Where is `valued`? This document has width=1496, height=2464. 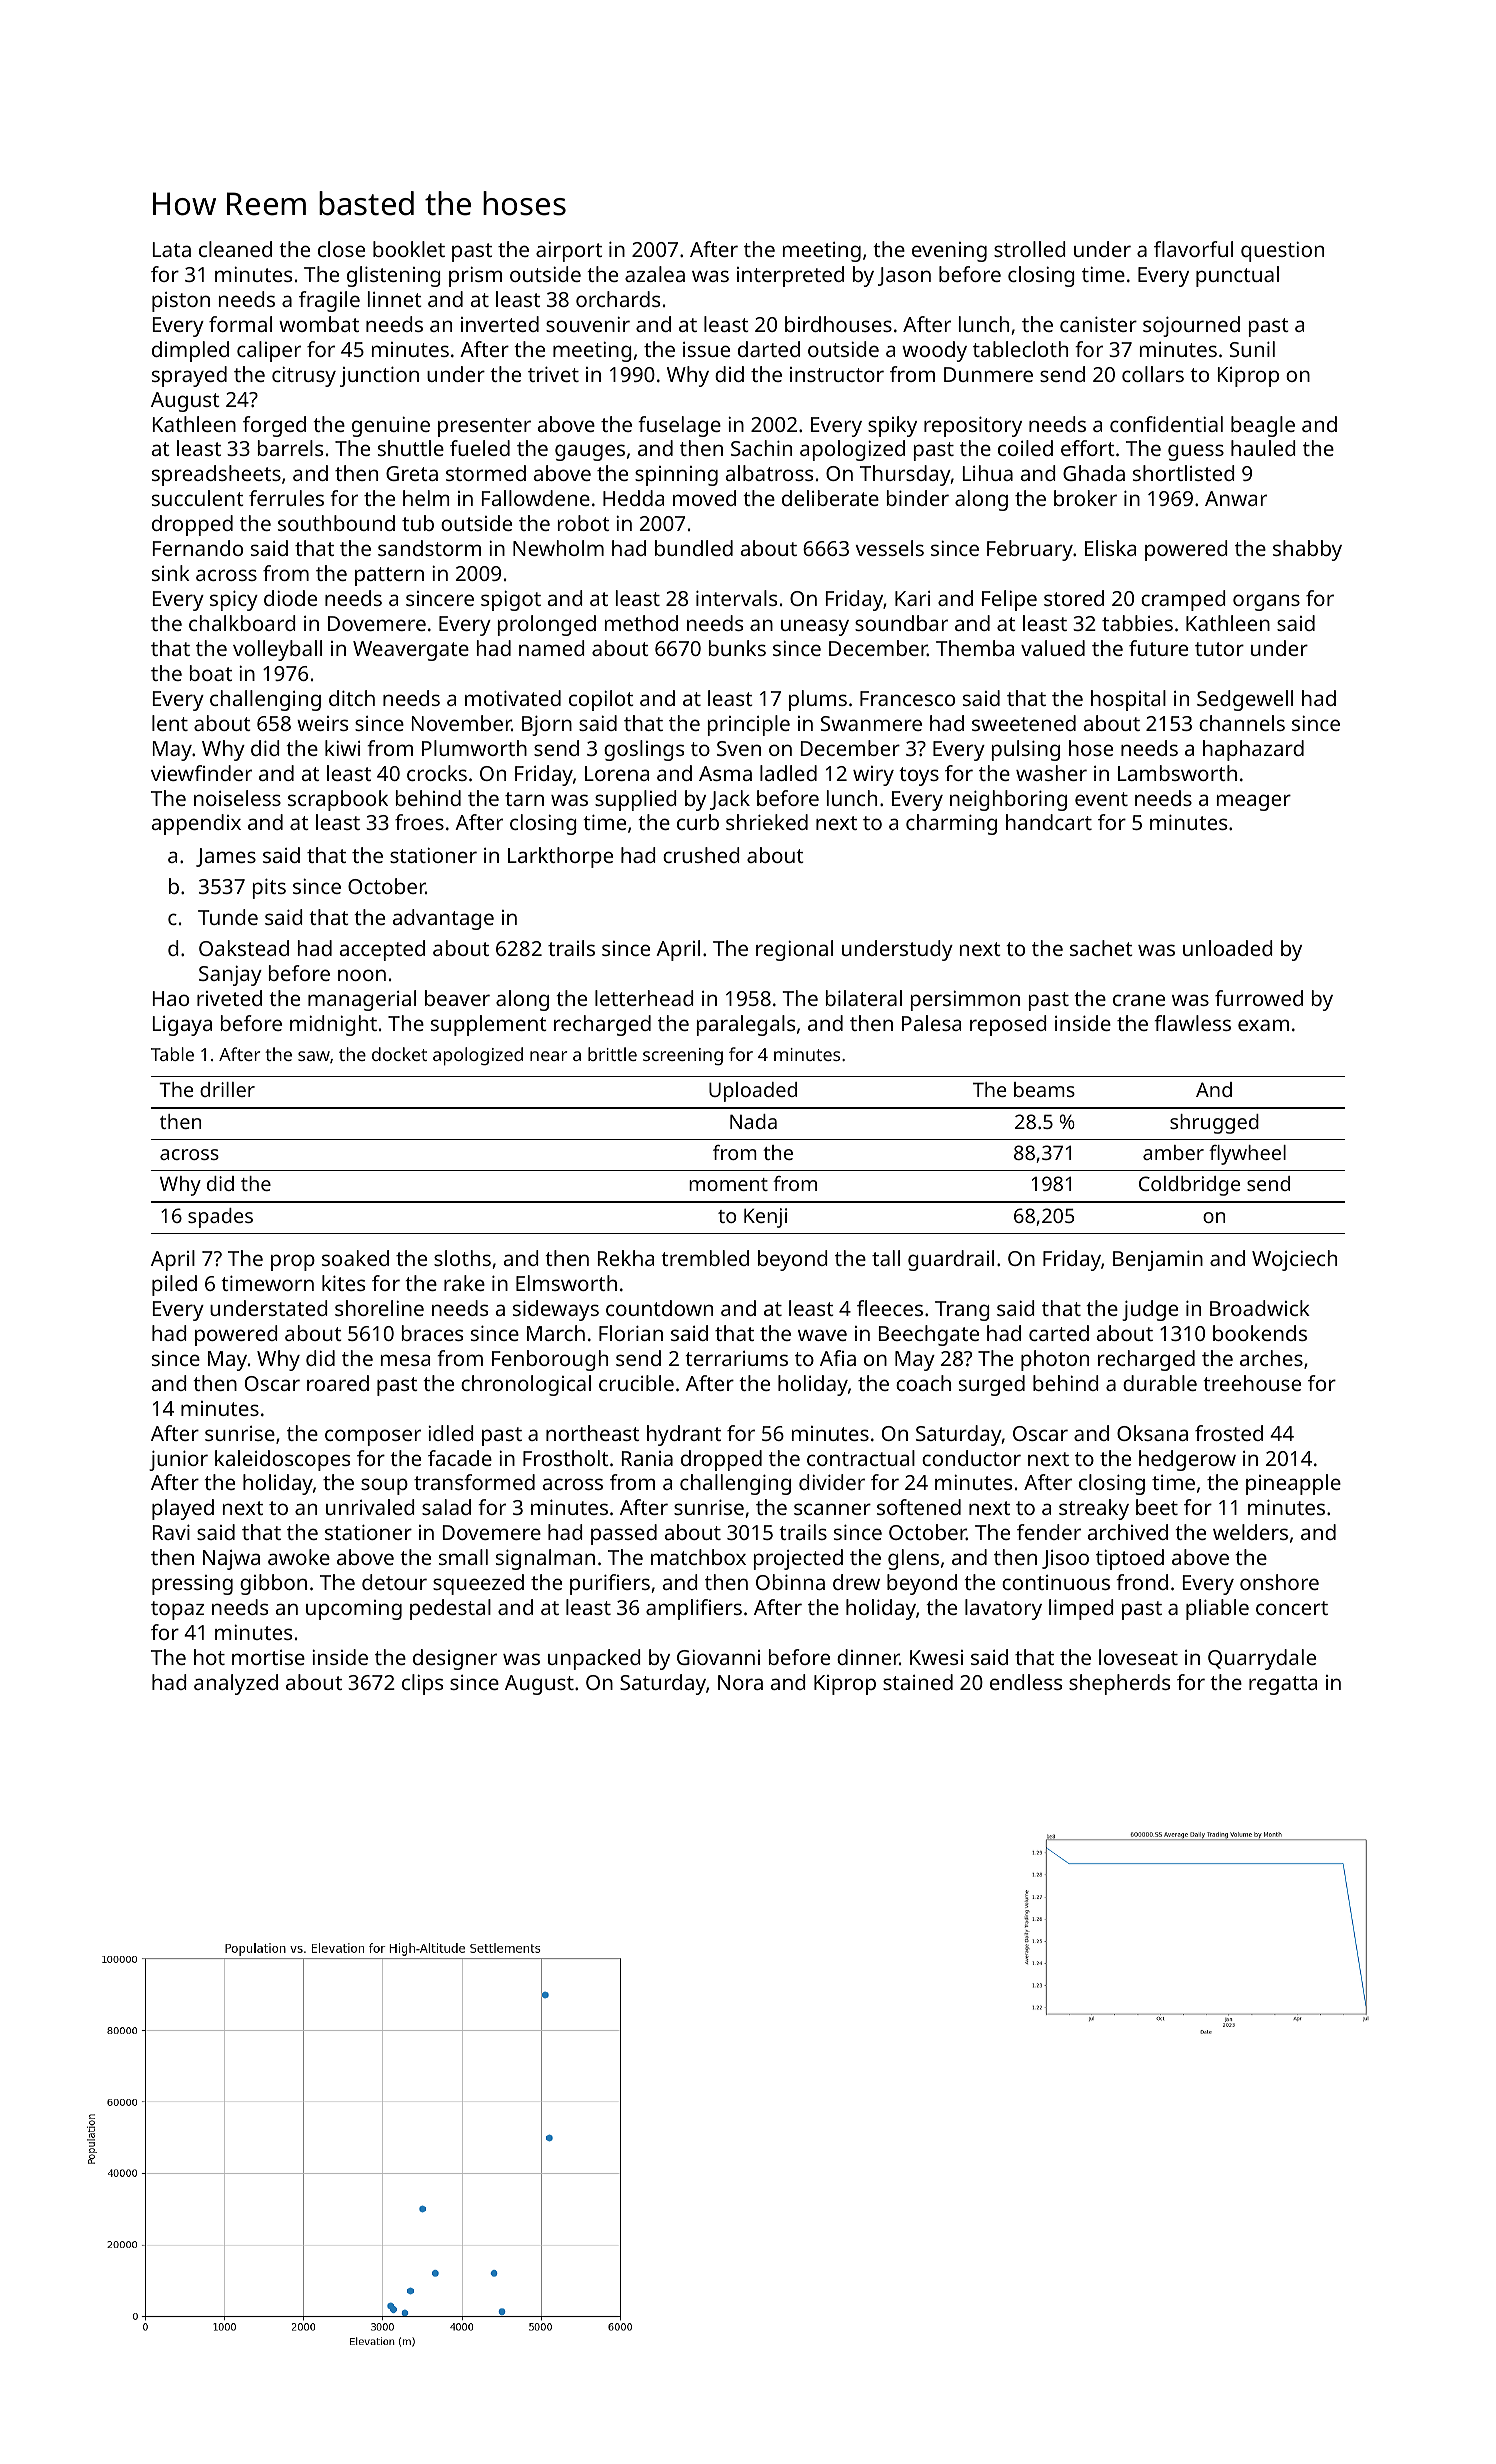 valued is located at coordinates (1053, 648).
